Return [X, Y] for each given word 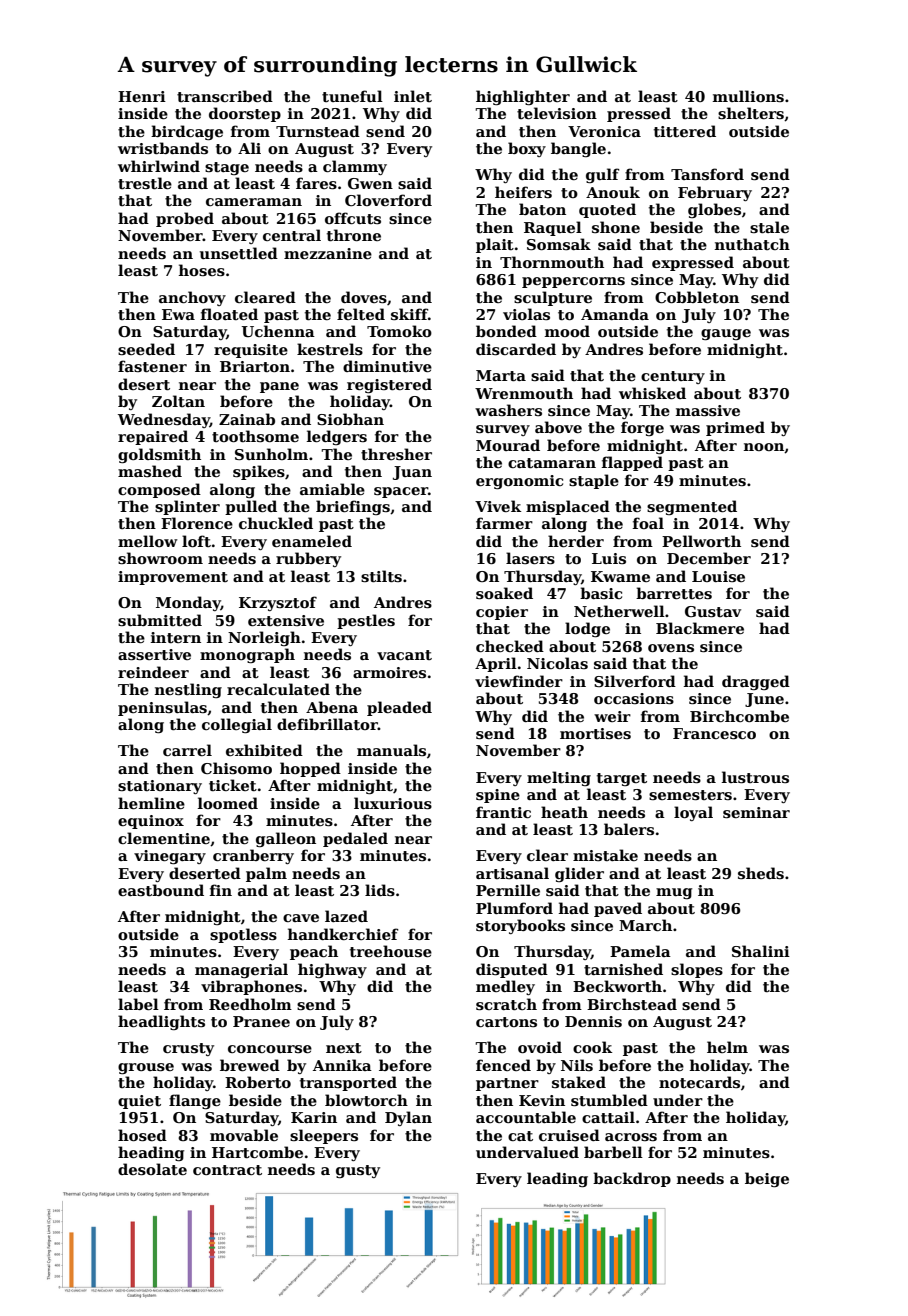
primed [735, 428]
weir [612, 716]
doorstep [245, 114]
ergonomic [519, 482]
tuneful [352, 96]
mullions [748, 96]
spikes [259, 472]
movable [244, 1135]
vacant [404, 655]
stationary [160, 787]
